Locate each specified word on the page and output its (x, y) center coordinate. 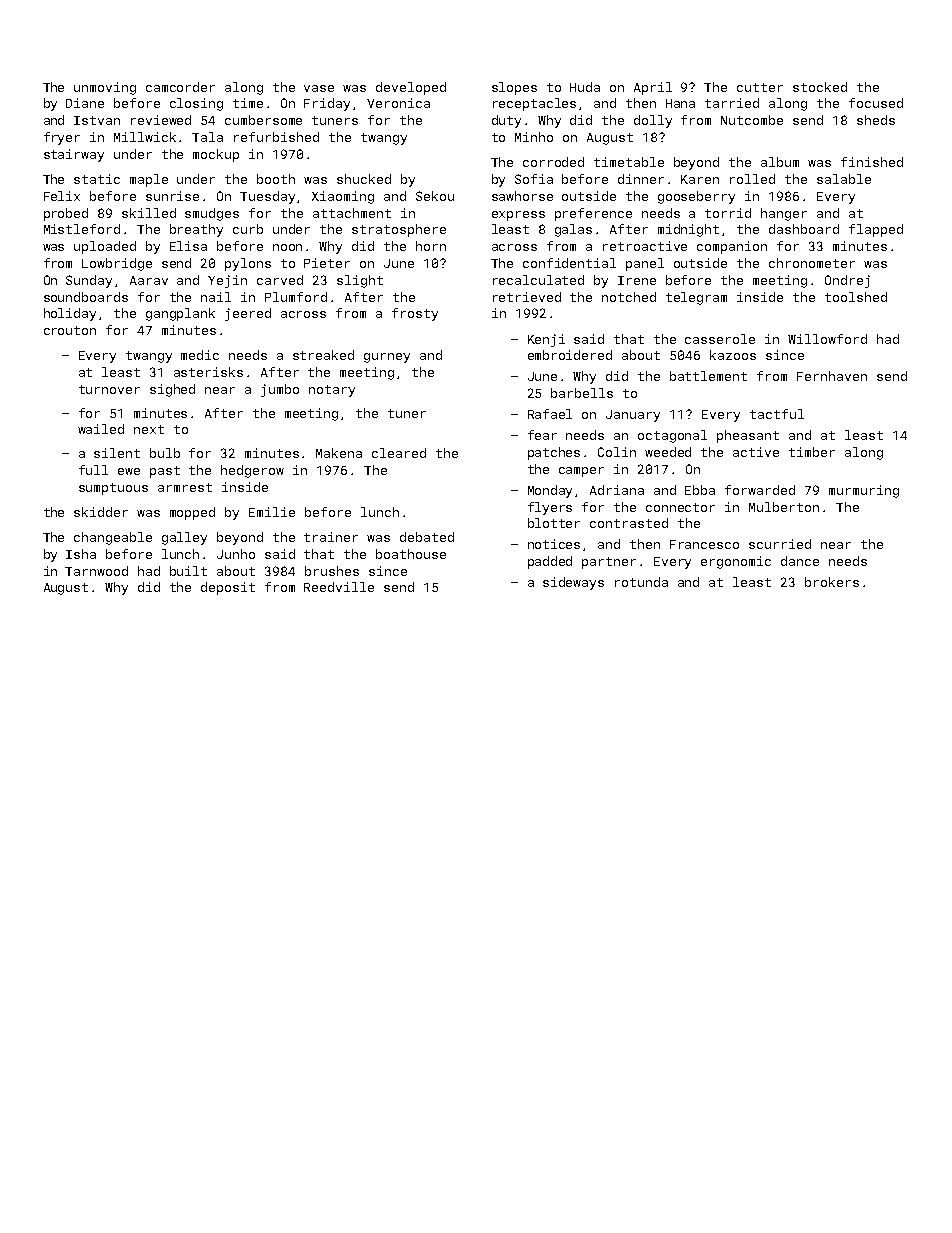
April (653, 88)
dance (800, 561)
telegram (696, 298)
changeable (113, 538)
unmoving (105, 88)
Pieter (327, 263)
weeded (668, 452)
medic (200, 355)
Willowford (827, 339)
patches (554, 453)
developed (411, 88)
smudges (212, 214)
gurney (387, 358)
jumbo (280, 390)
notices (554, 544)
